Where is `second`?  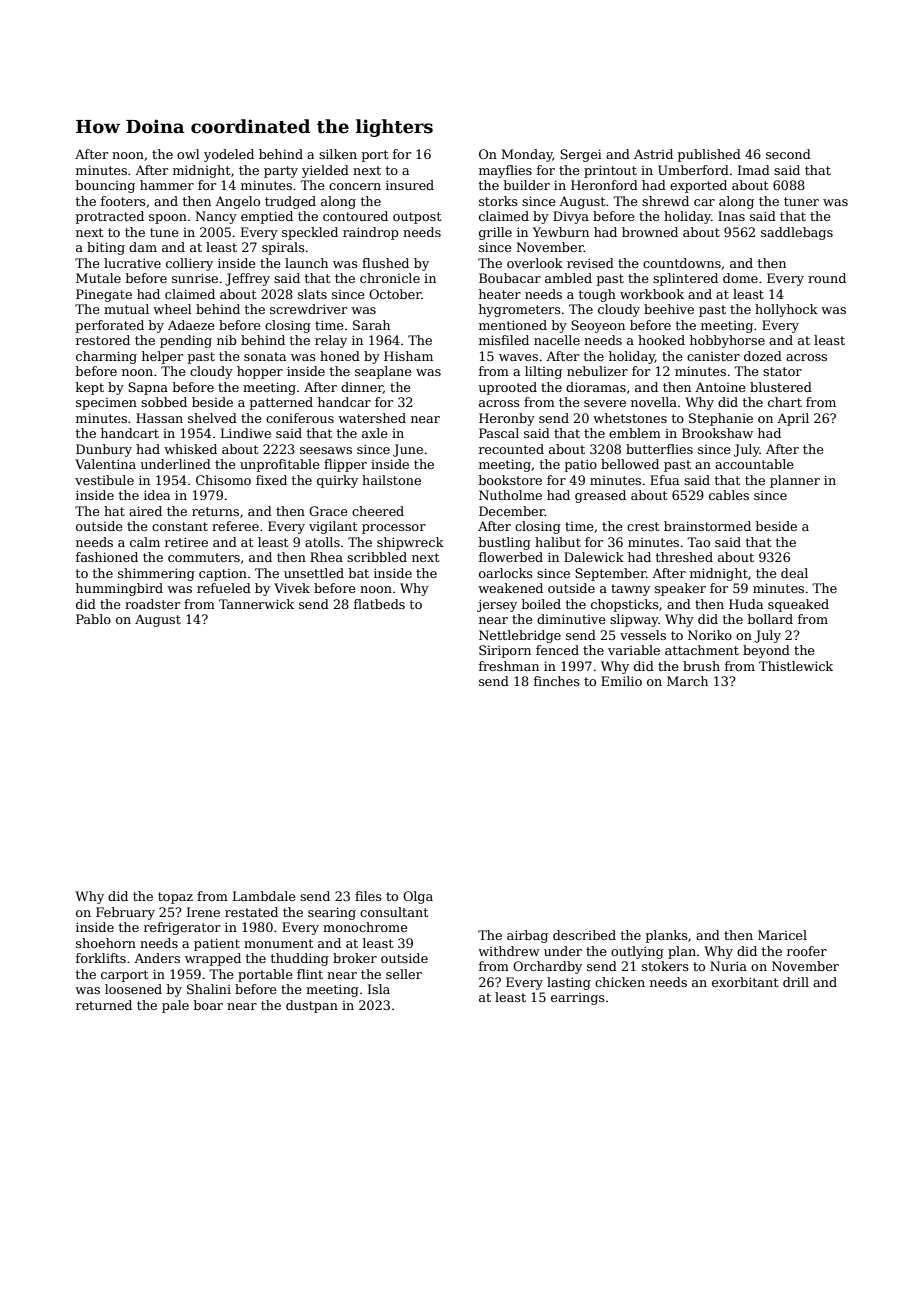
second is located at coordinates (788, 154).
